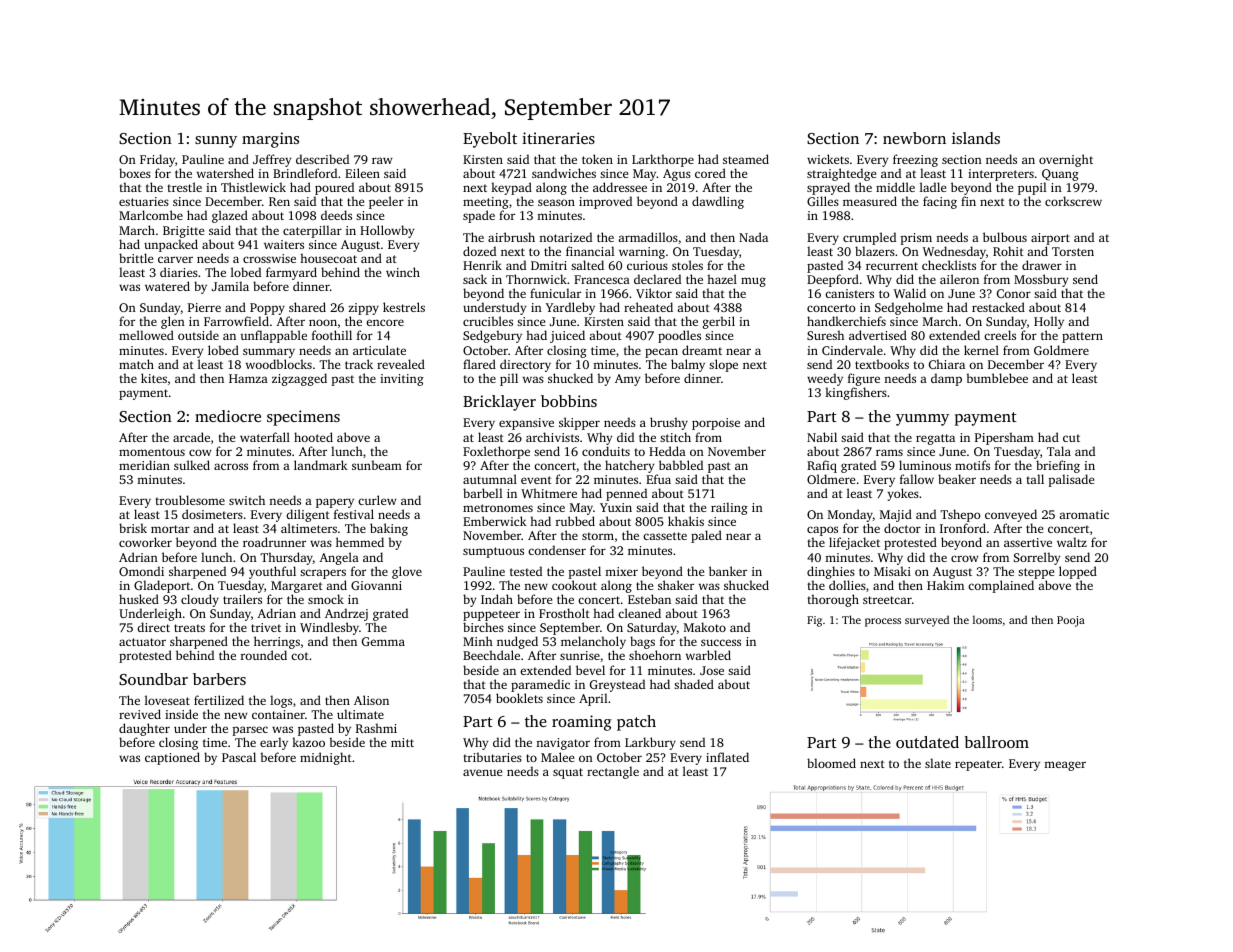 This screenshot has width=1233, height=952. Describe the element at coordinates (219, 700) in the screenshot. I see `fertilized` at that location.
